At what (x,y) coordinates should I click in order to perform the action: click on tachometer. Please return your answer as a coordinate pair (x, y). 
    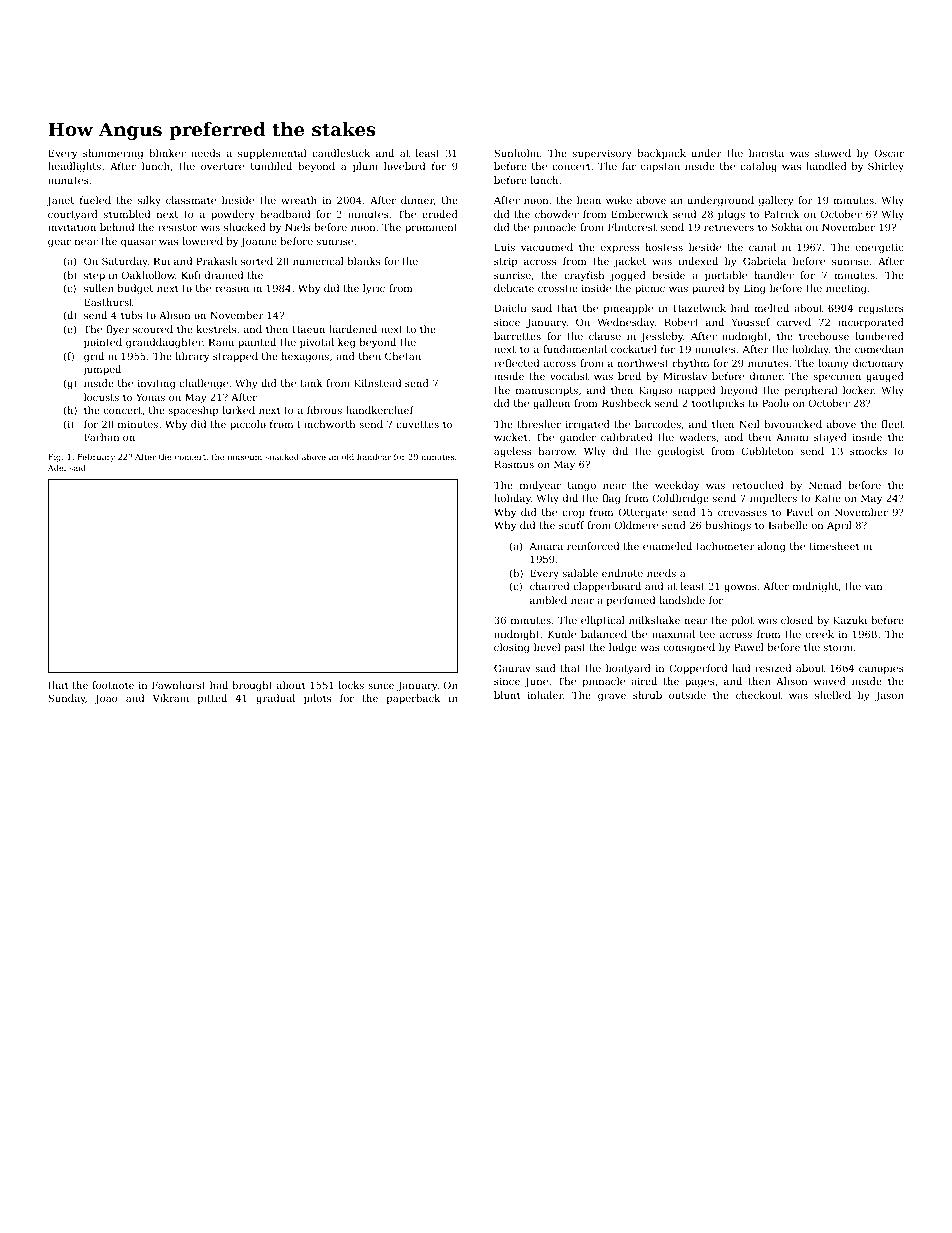
    Looking at the image, I should click on (725, 546).
